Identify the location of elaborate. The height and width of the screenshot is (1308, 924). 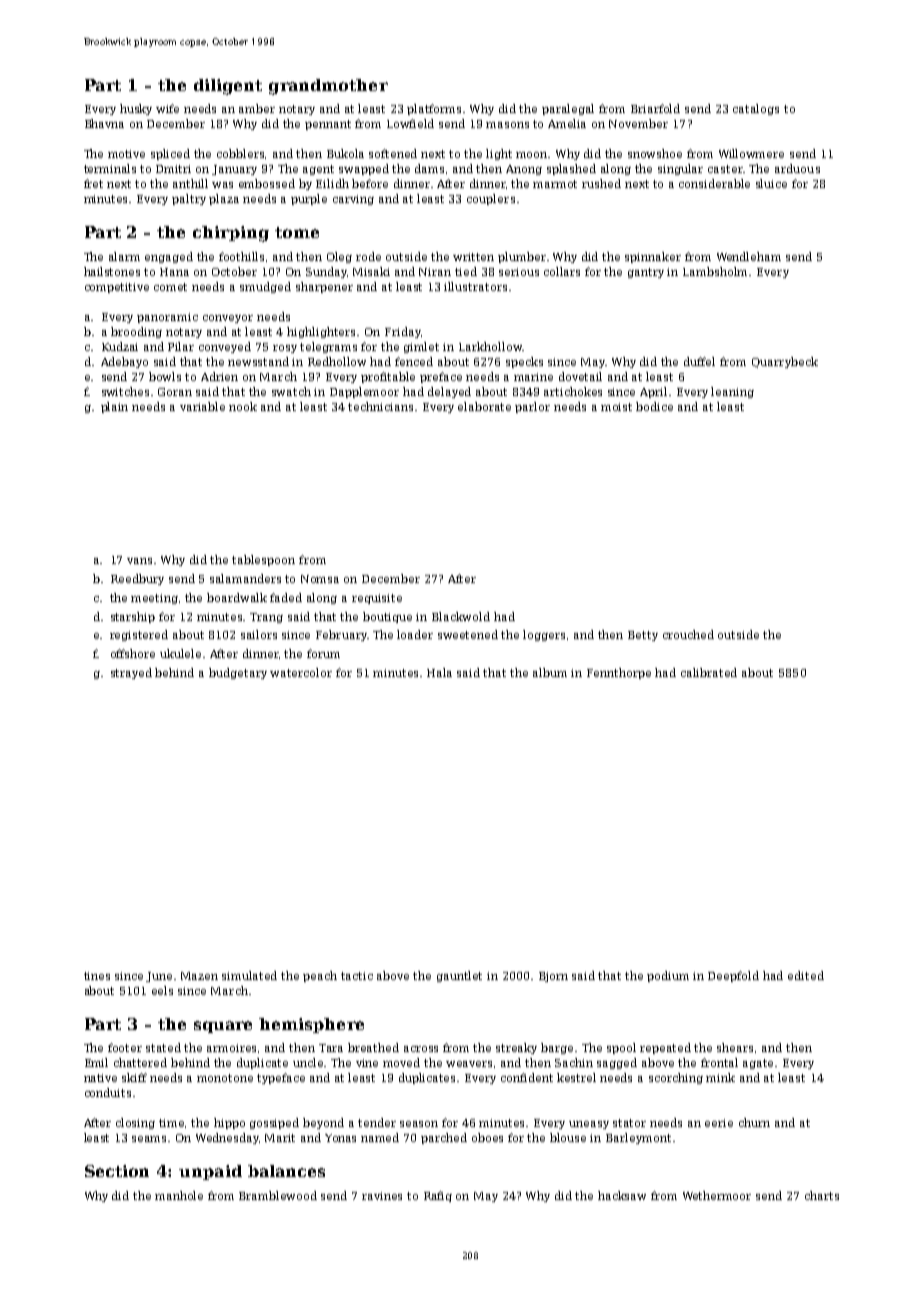
(484, 406).
